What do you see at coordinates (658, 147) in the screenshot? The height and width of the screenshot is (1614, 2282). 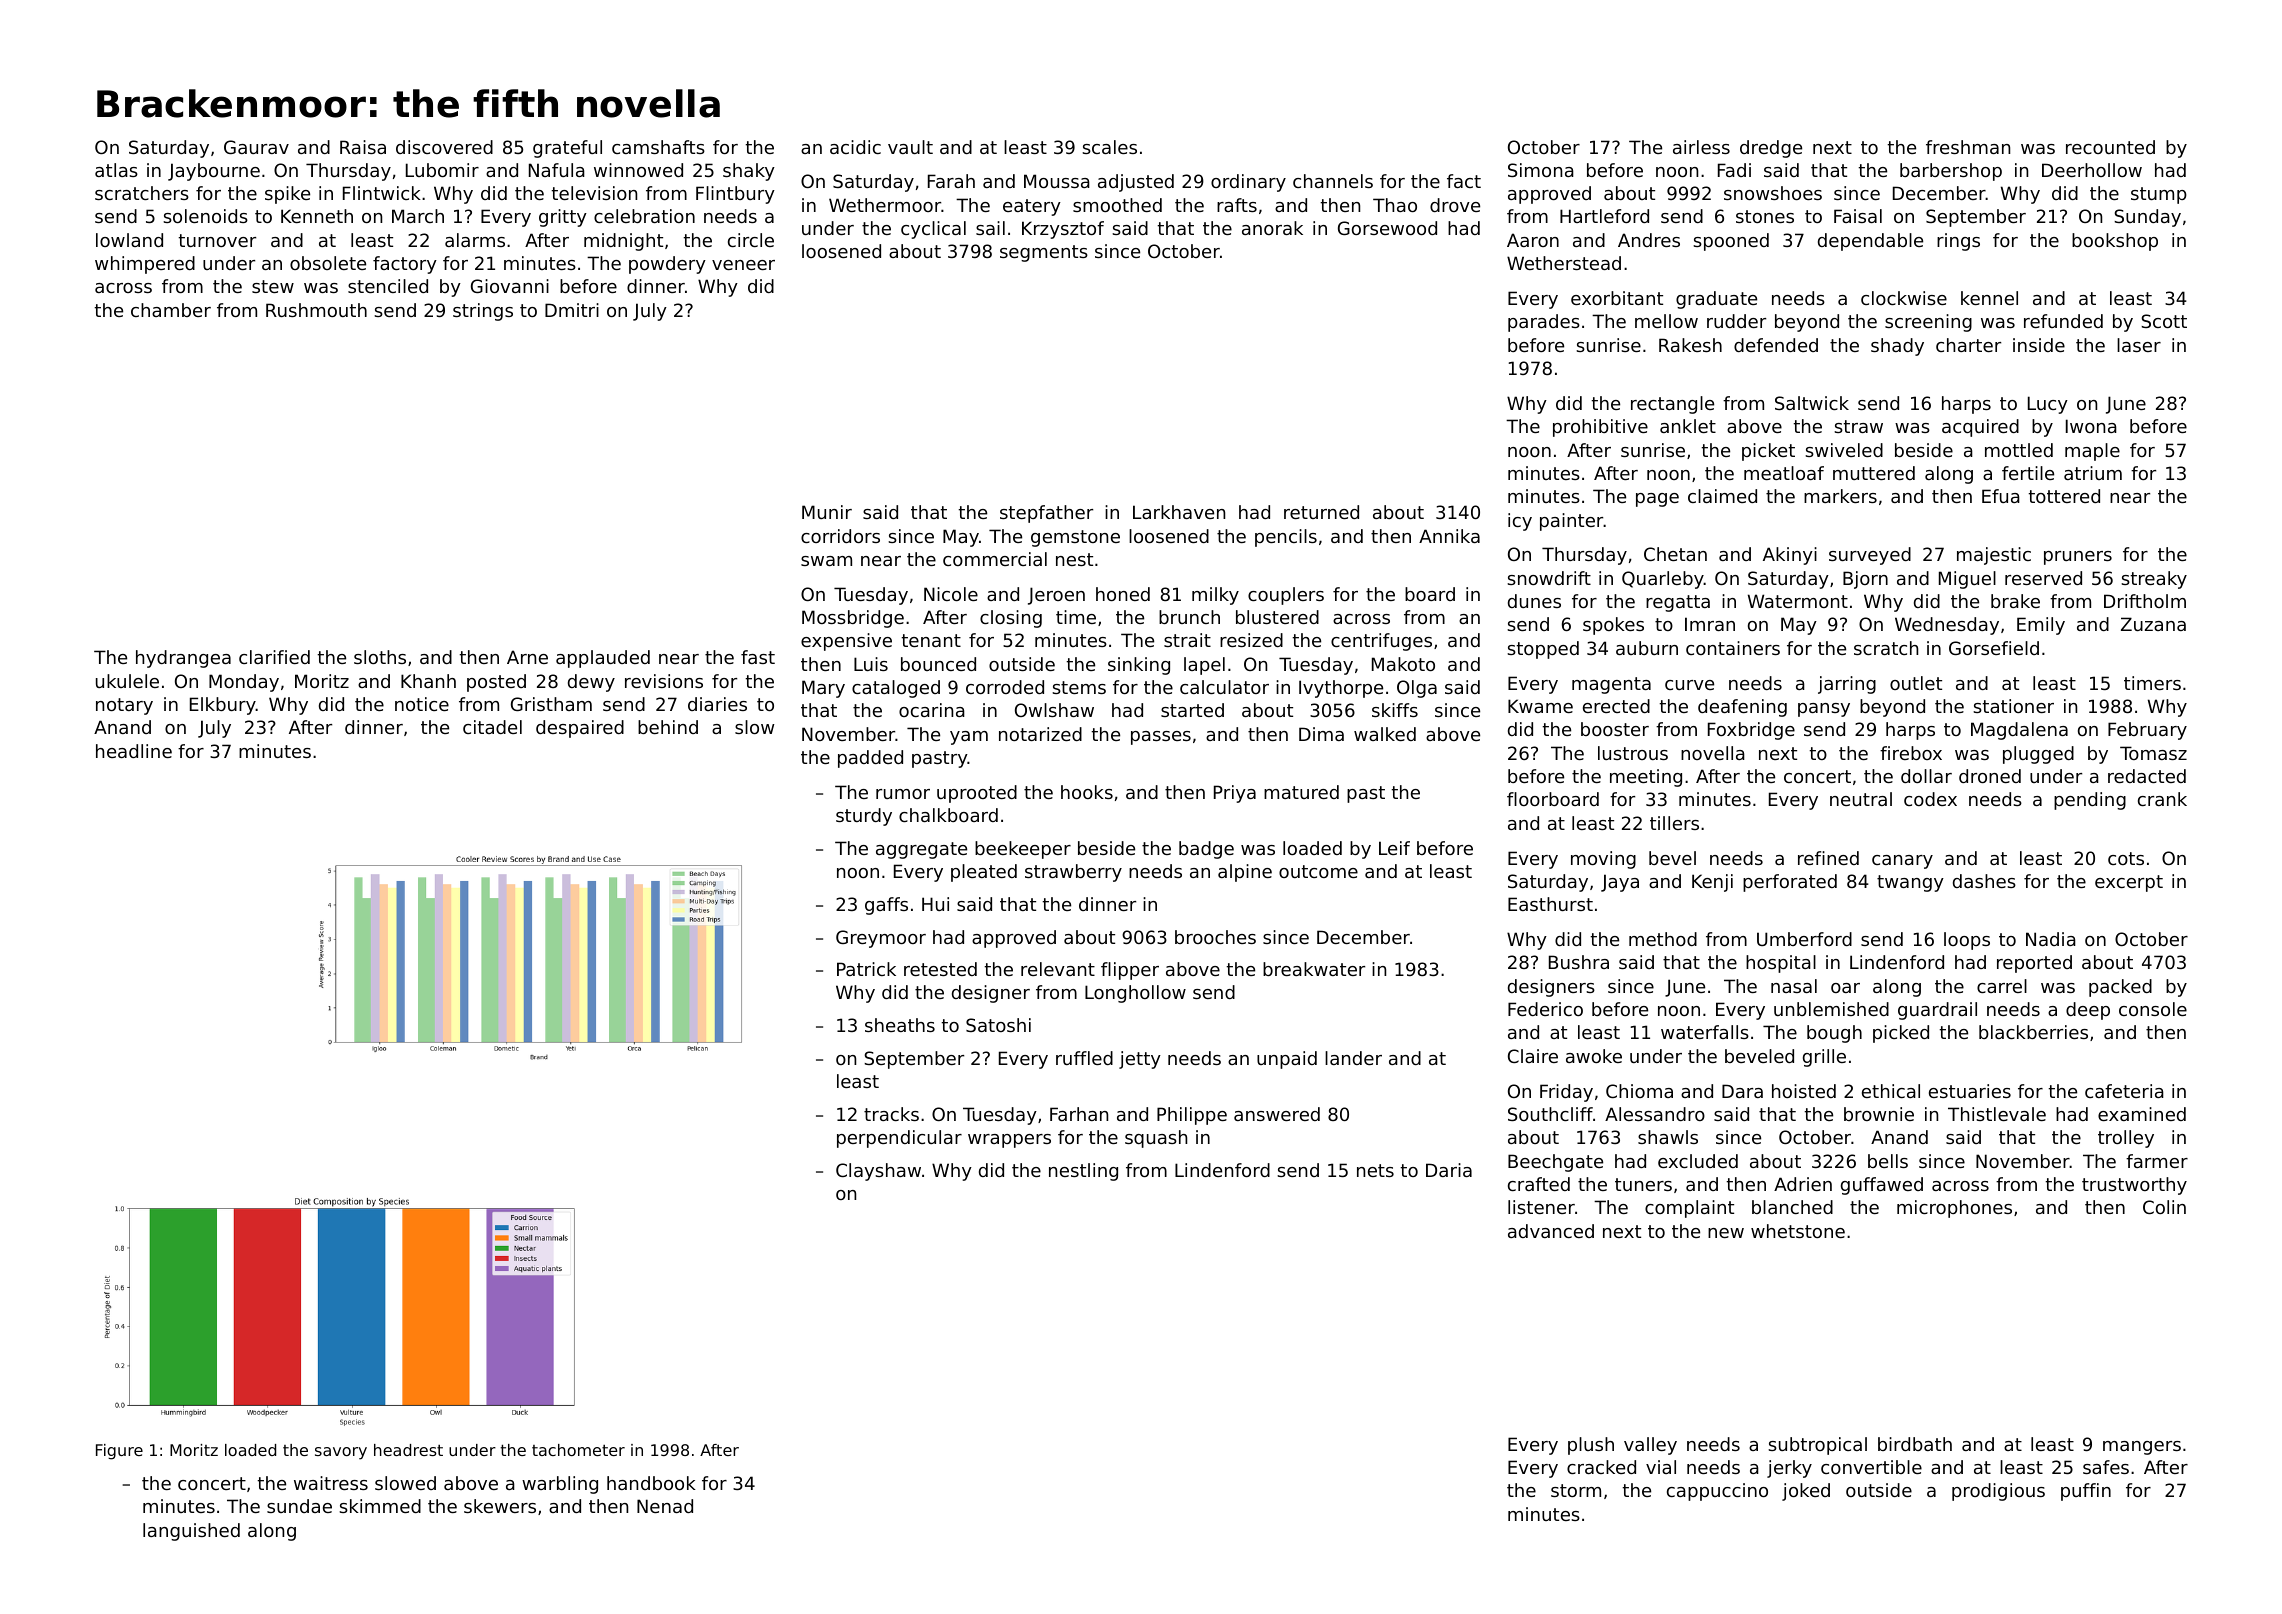 I see `camshafts` at bounding box center [658, 147].
